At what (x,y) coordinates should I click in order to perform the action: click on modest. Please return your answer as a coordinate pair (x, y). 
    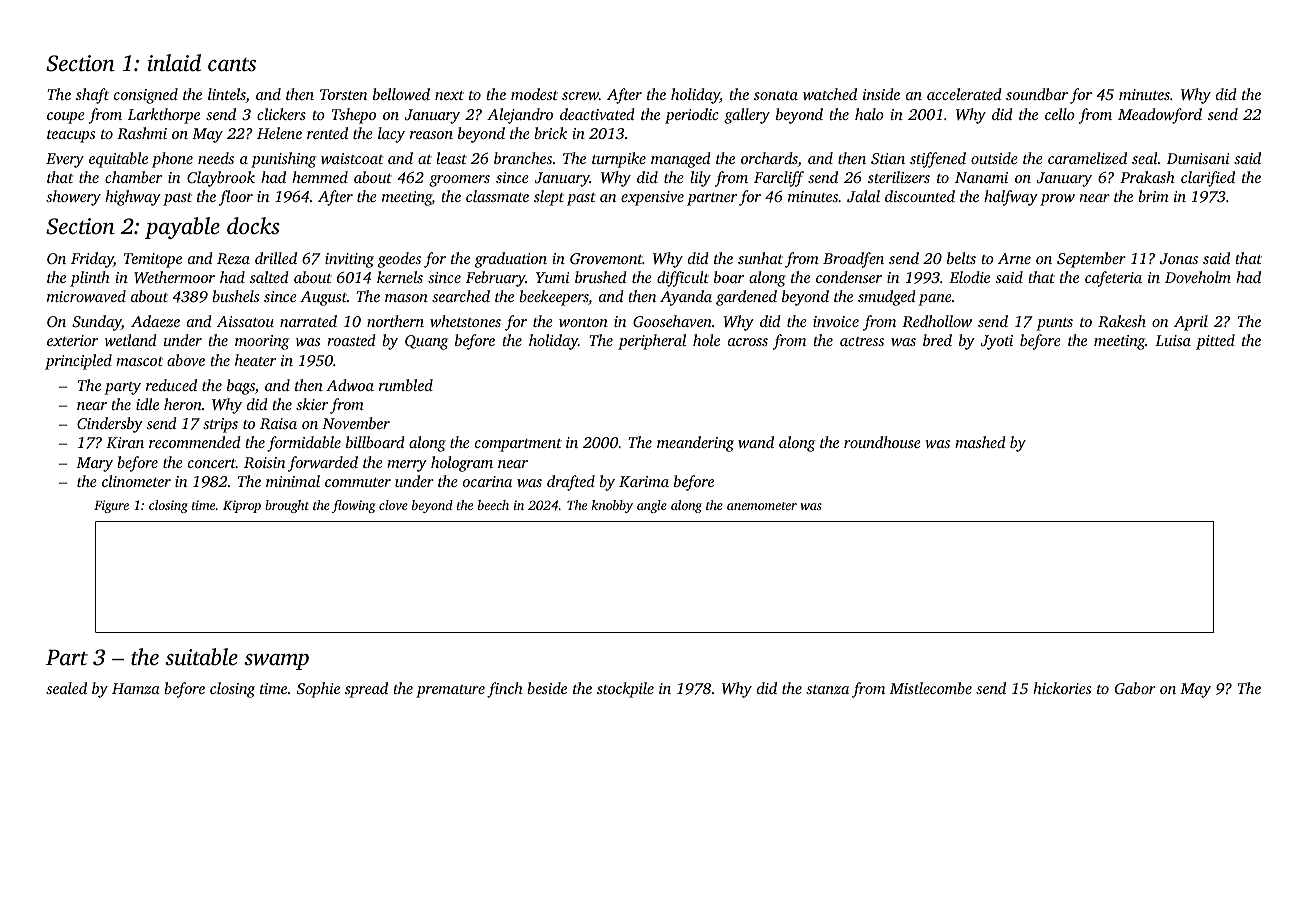
    Looking at the image, I should click on (534, 94).
